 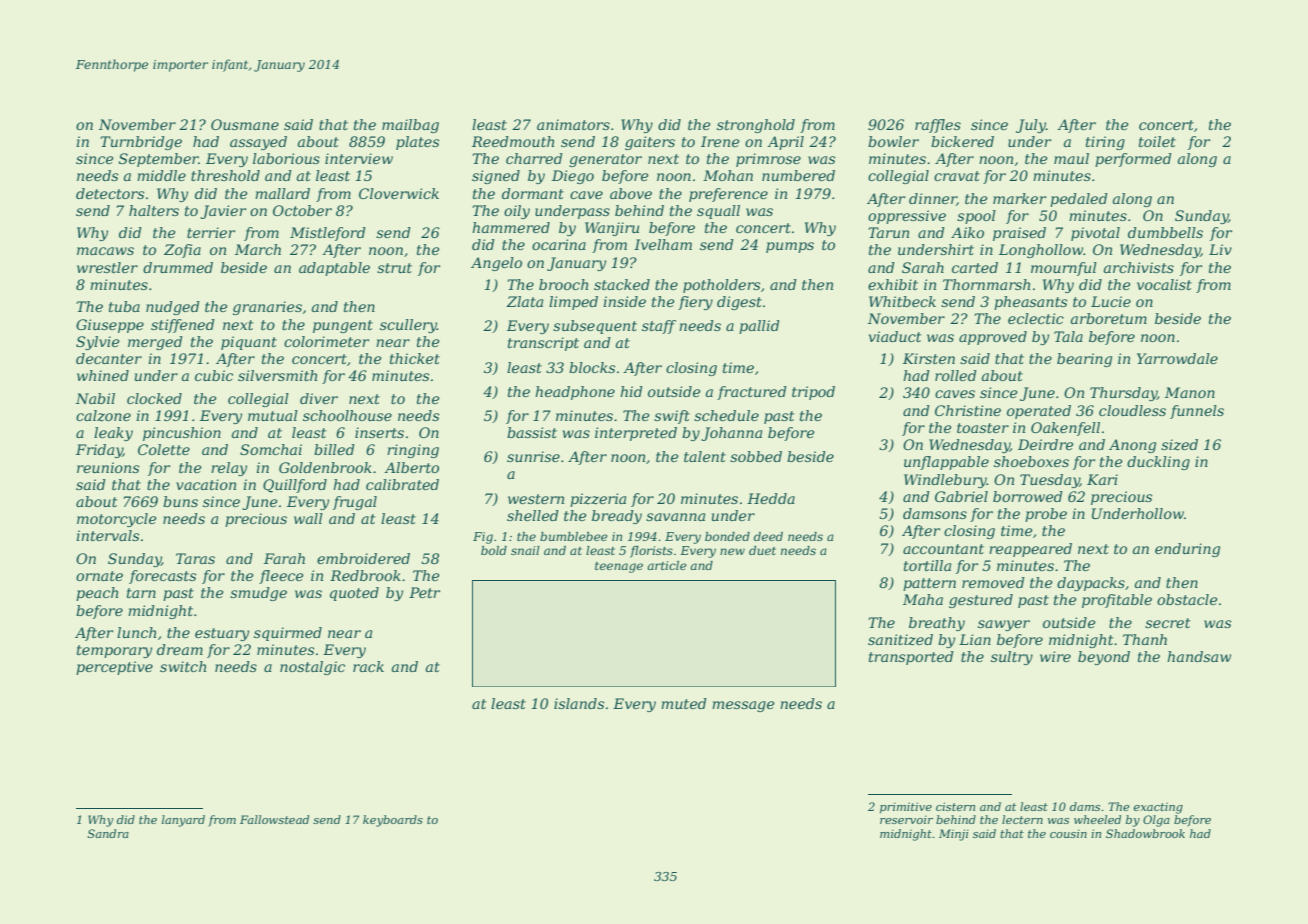 What do you see at coordinates (410, 126) in the page?
I see `mailbag` at bounding box center [410, 126].
